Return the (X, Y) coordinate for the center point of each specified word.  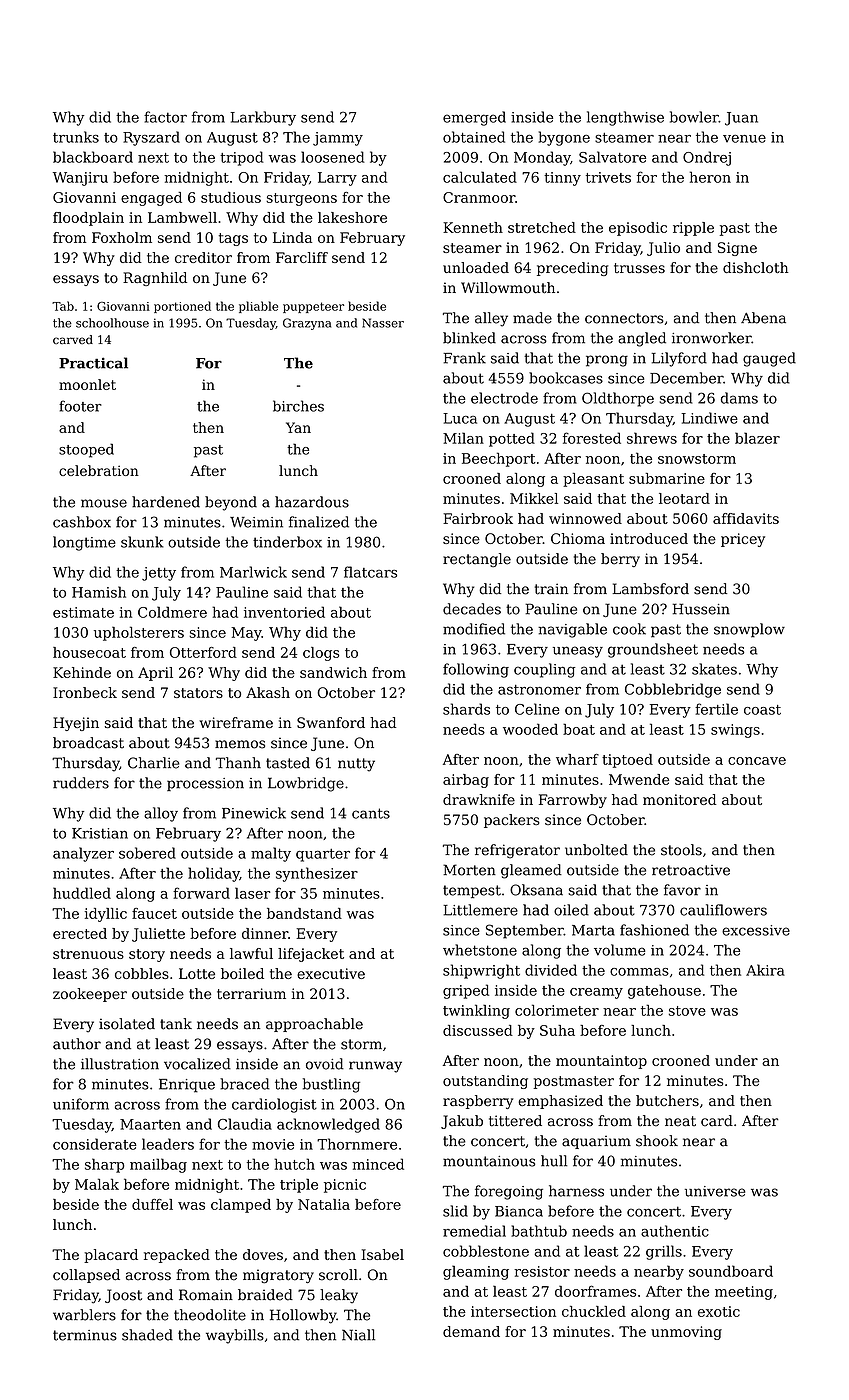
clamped (241, 1206)
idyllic (106, 915)
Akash (268, 692)
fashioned (654, 930)
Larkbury (263, 118)
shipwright (481, 971)
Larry (337, 179)
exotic (719, 1311)
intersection (513, 1311)
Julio (663, 249)
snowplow (749, 630)
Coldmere (172, 612)
